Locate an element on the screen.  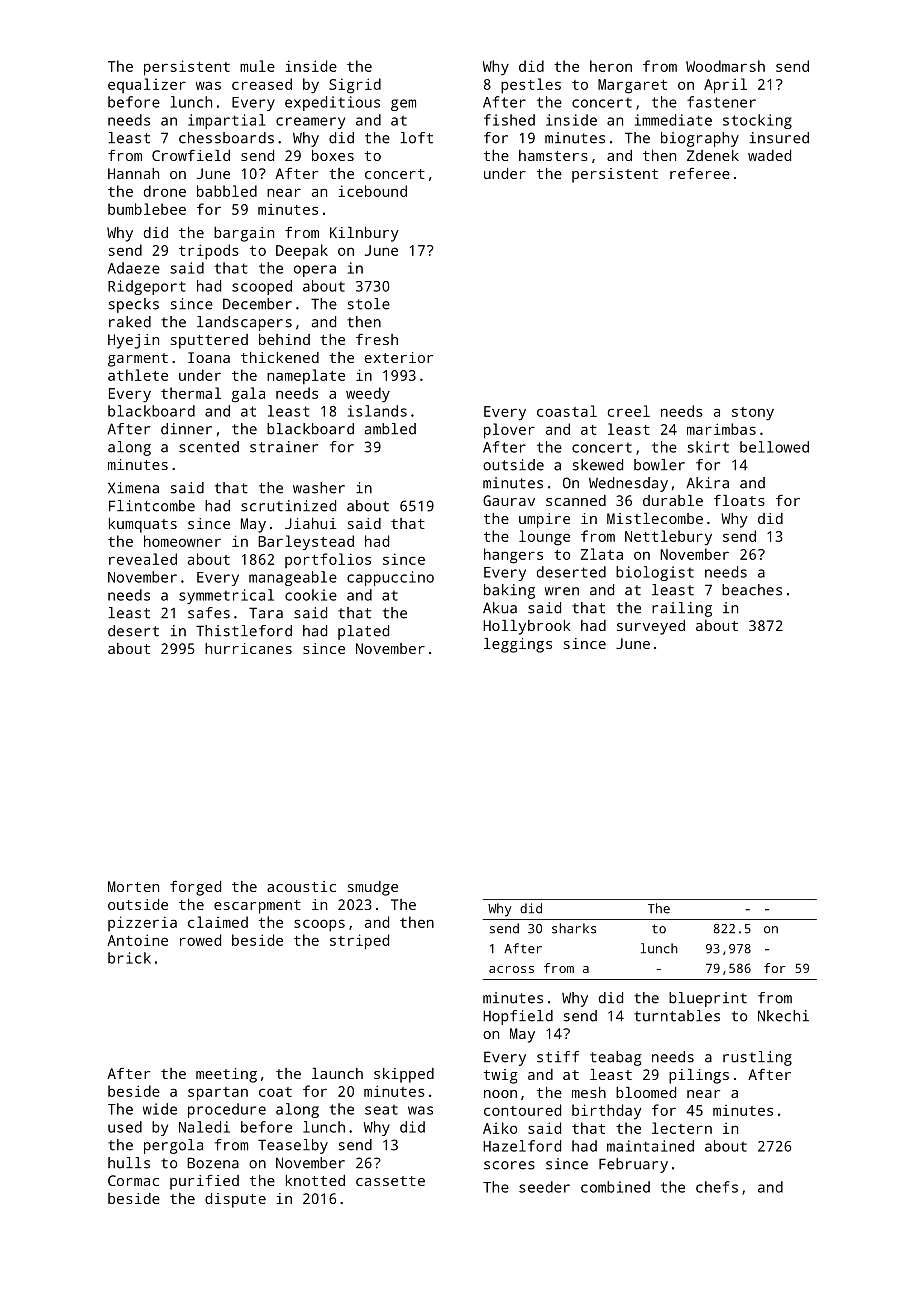
sharks is located at coordinates (574, 928).
